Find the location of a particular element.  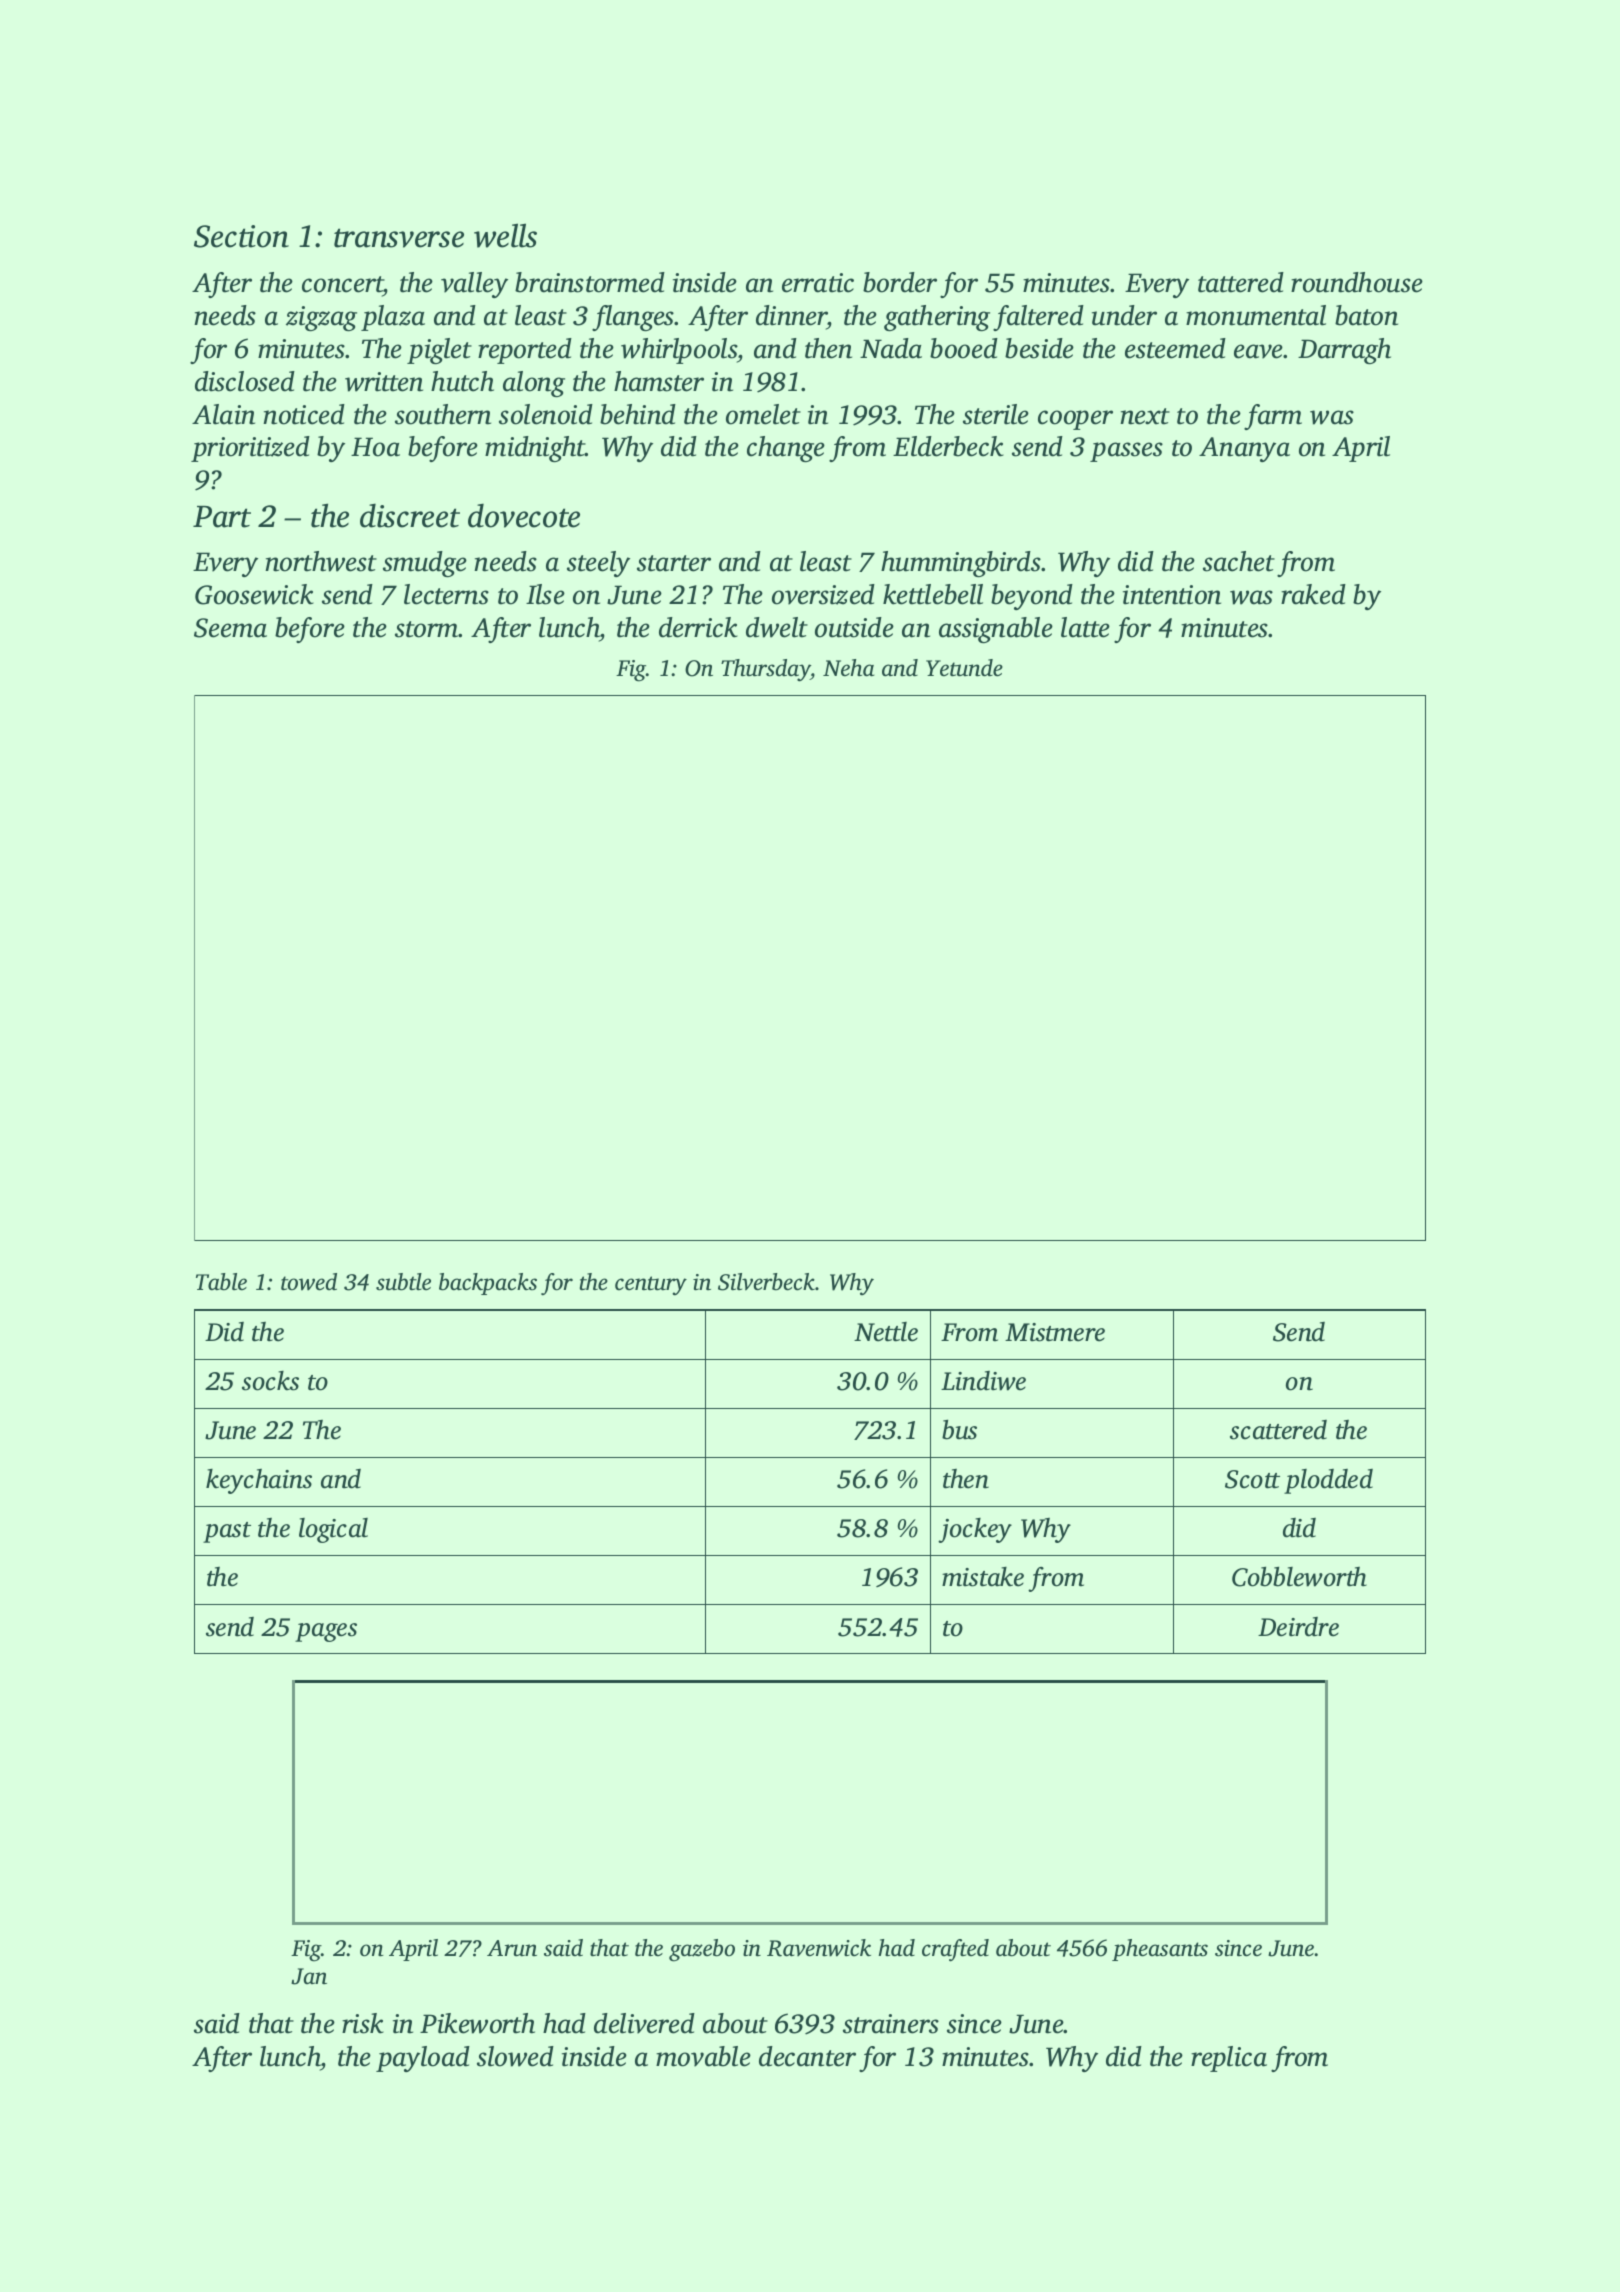

scattered is located at coordinates (1278, 1430).
